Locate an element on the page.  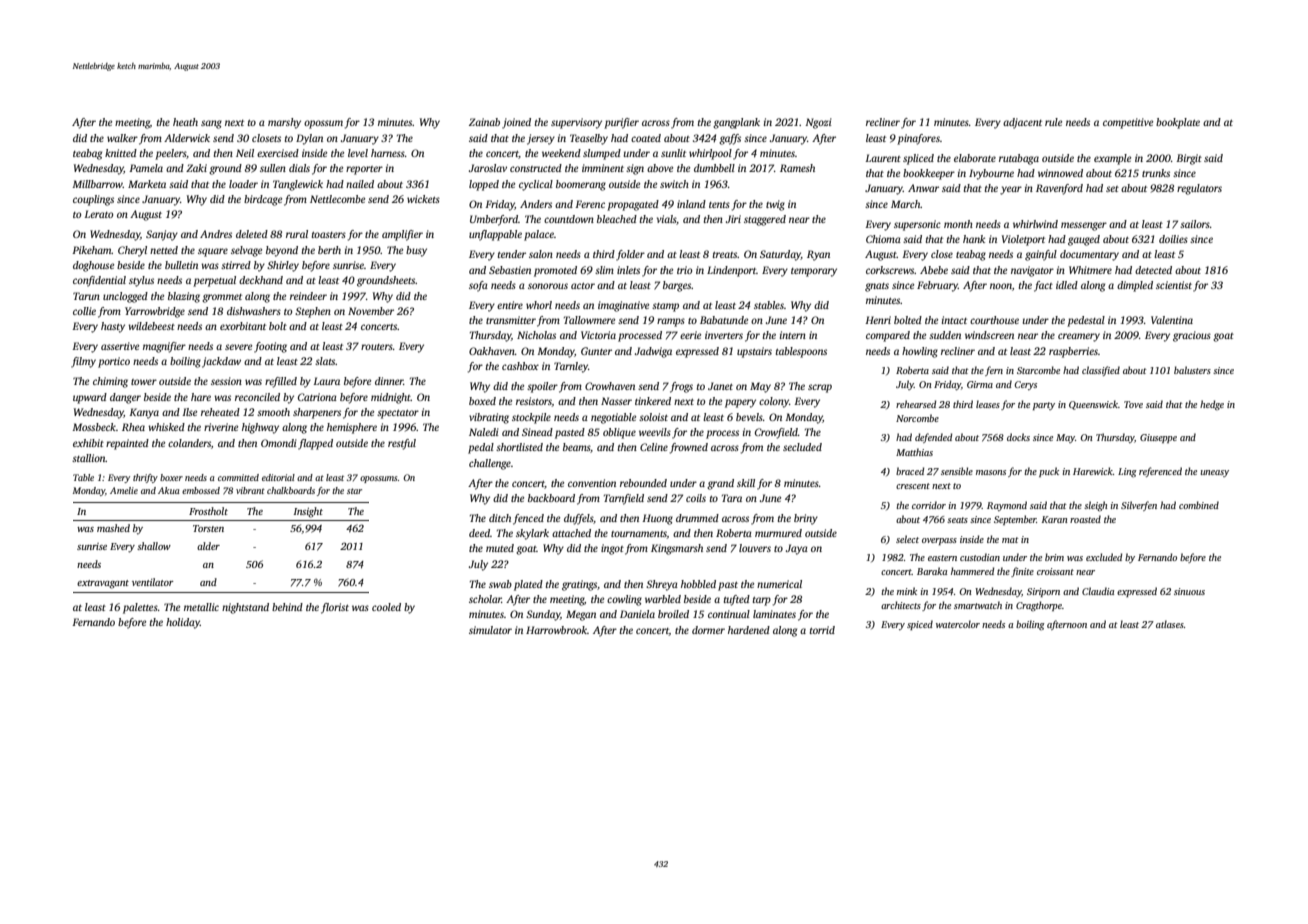
swab is located at coordinates (500, 584).
